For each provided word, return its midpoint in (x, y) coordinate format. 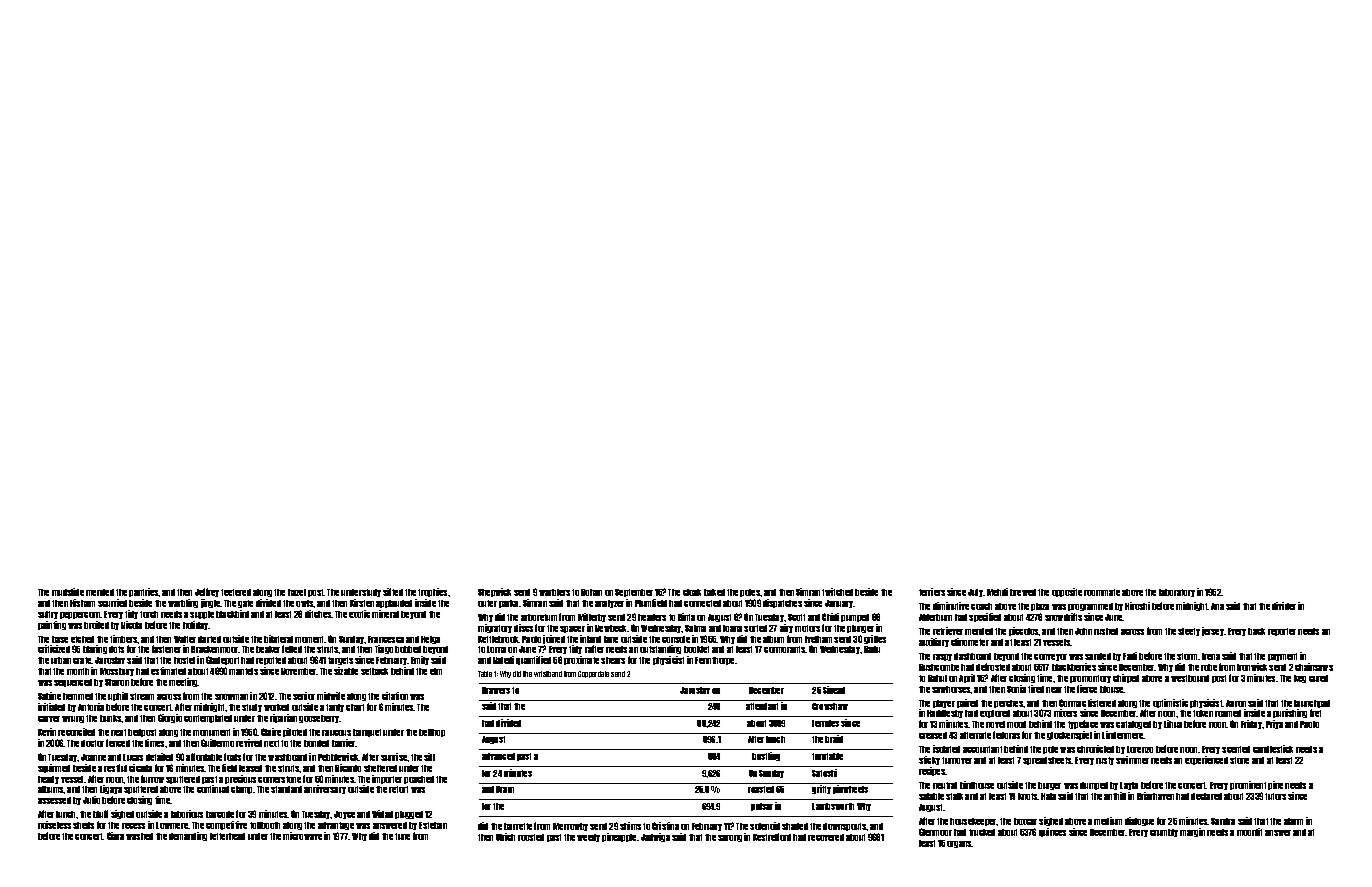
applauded (394, 604)
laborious (187, 814)
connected (702, 603)
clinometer (970, 642)
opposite (1067, 592)
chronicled (1095, 749)
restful (115, 768)
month (78, 671)
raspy (942, 657)
